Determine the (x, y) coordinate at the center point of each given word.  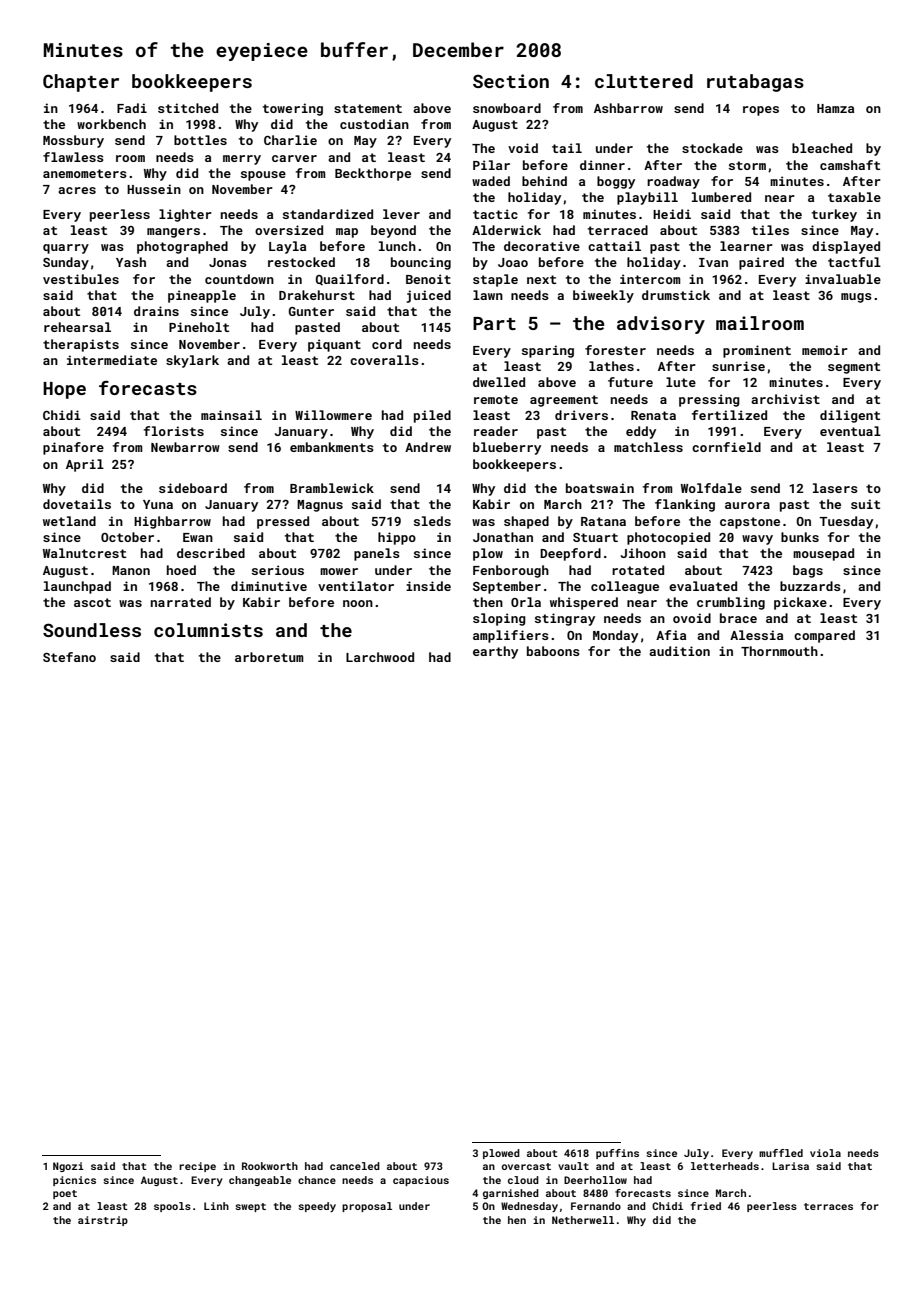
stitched (188, 108)
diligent (850, 416)
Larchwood (380, 657)
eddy (641, 432)
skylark (192, 361)
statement (368, 108)
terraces (828, 1206)
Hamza (835, 108)
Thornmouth (779, 651)
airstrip (103, 1221)
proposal (367, 1207)
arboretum (269, 657)
